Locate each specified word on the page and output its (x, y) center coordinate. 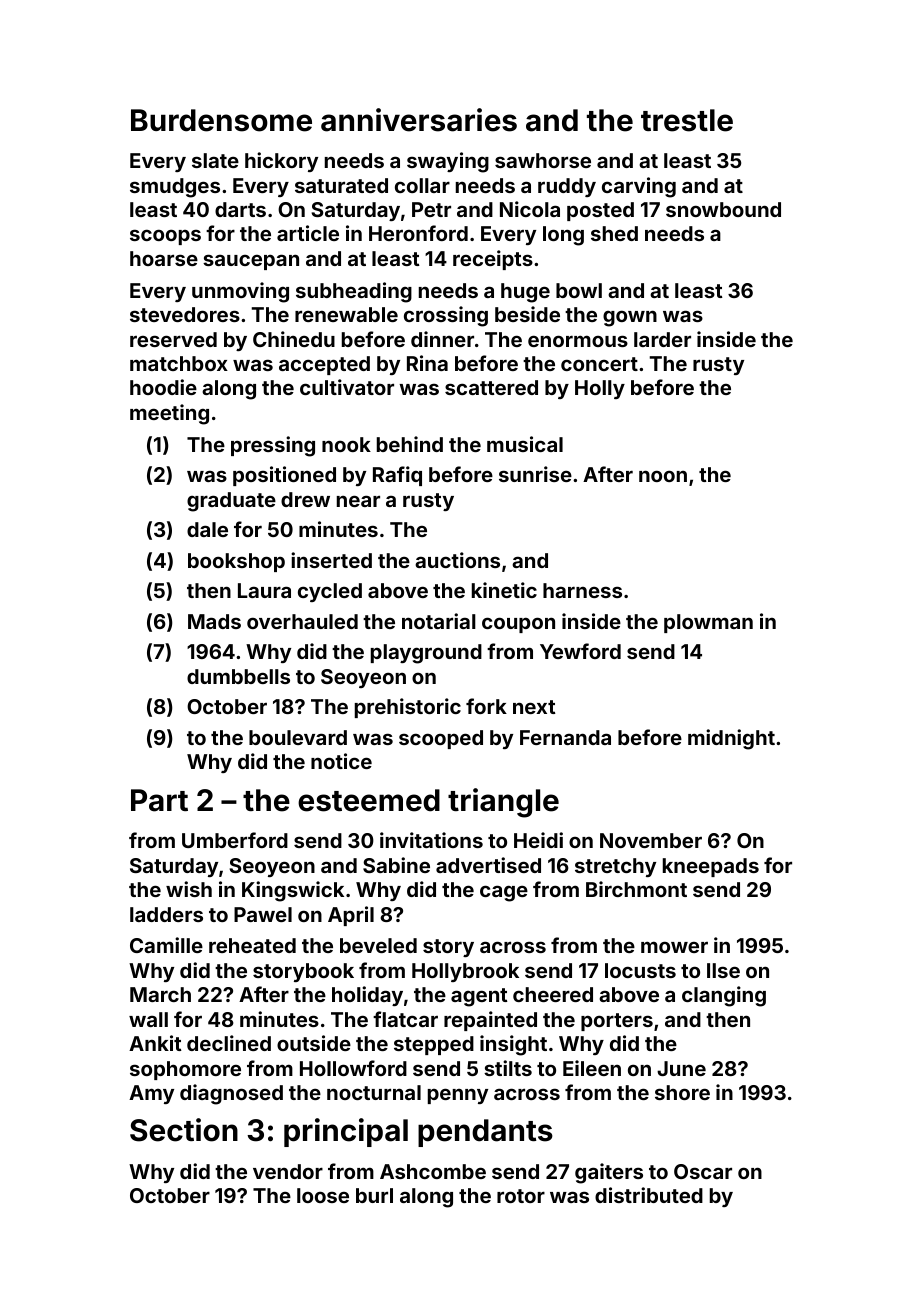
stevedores (185, 314)
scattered (491, 387)
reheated (252, 945)
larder (662, 339)
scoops (165, 237)
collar (422, 185)
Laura (264, 590)
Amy (151, 1094)
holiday (367, 996)
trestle (687, 120)
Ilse (723, 970)
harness (582, 590)
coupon (518, 625)
